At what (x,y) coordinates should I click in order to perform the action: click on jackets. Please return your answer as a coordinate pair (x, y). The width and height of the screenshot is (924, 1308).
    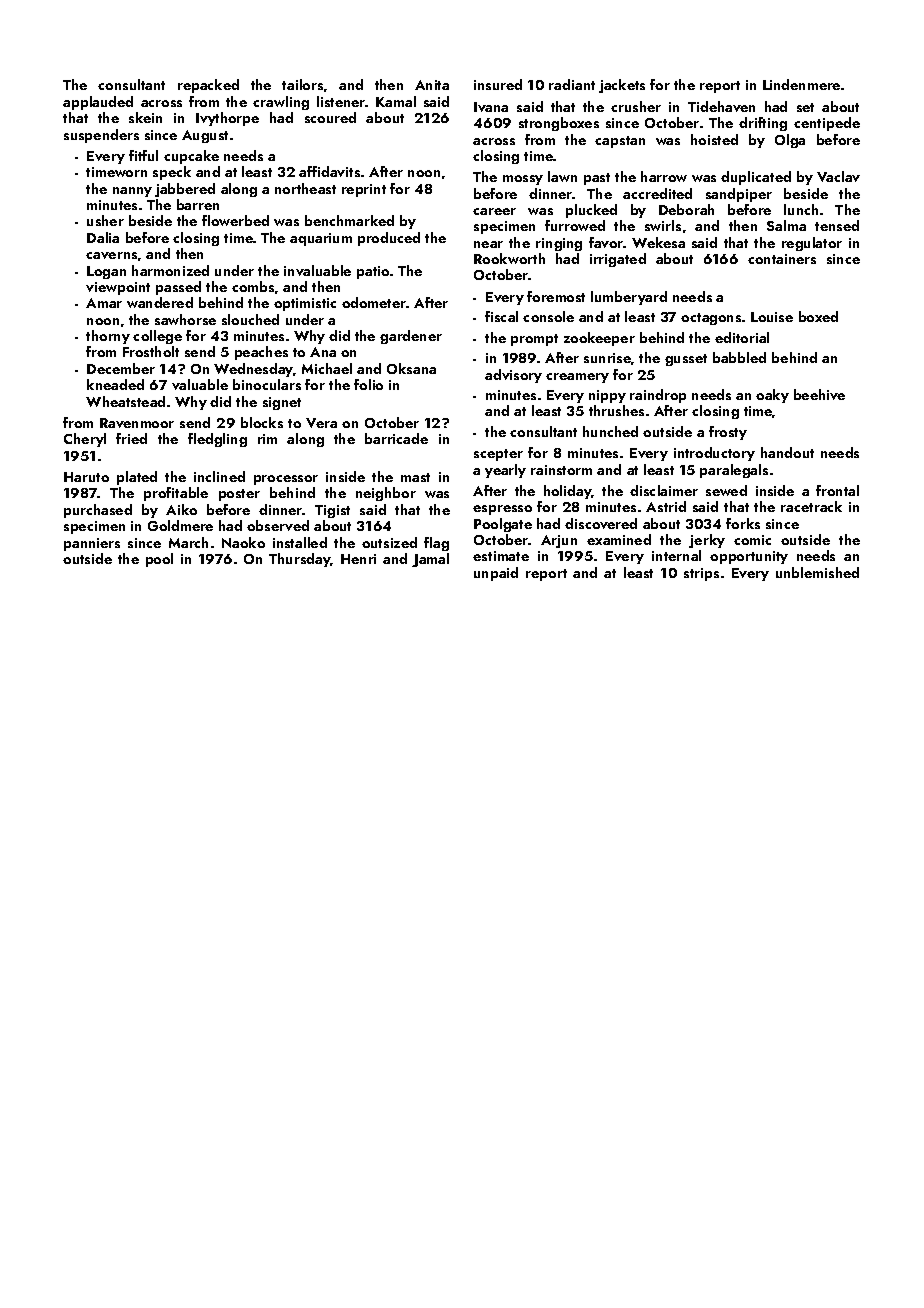
    Looking at the image, I should click on (622, 86).
